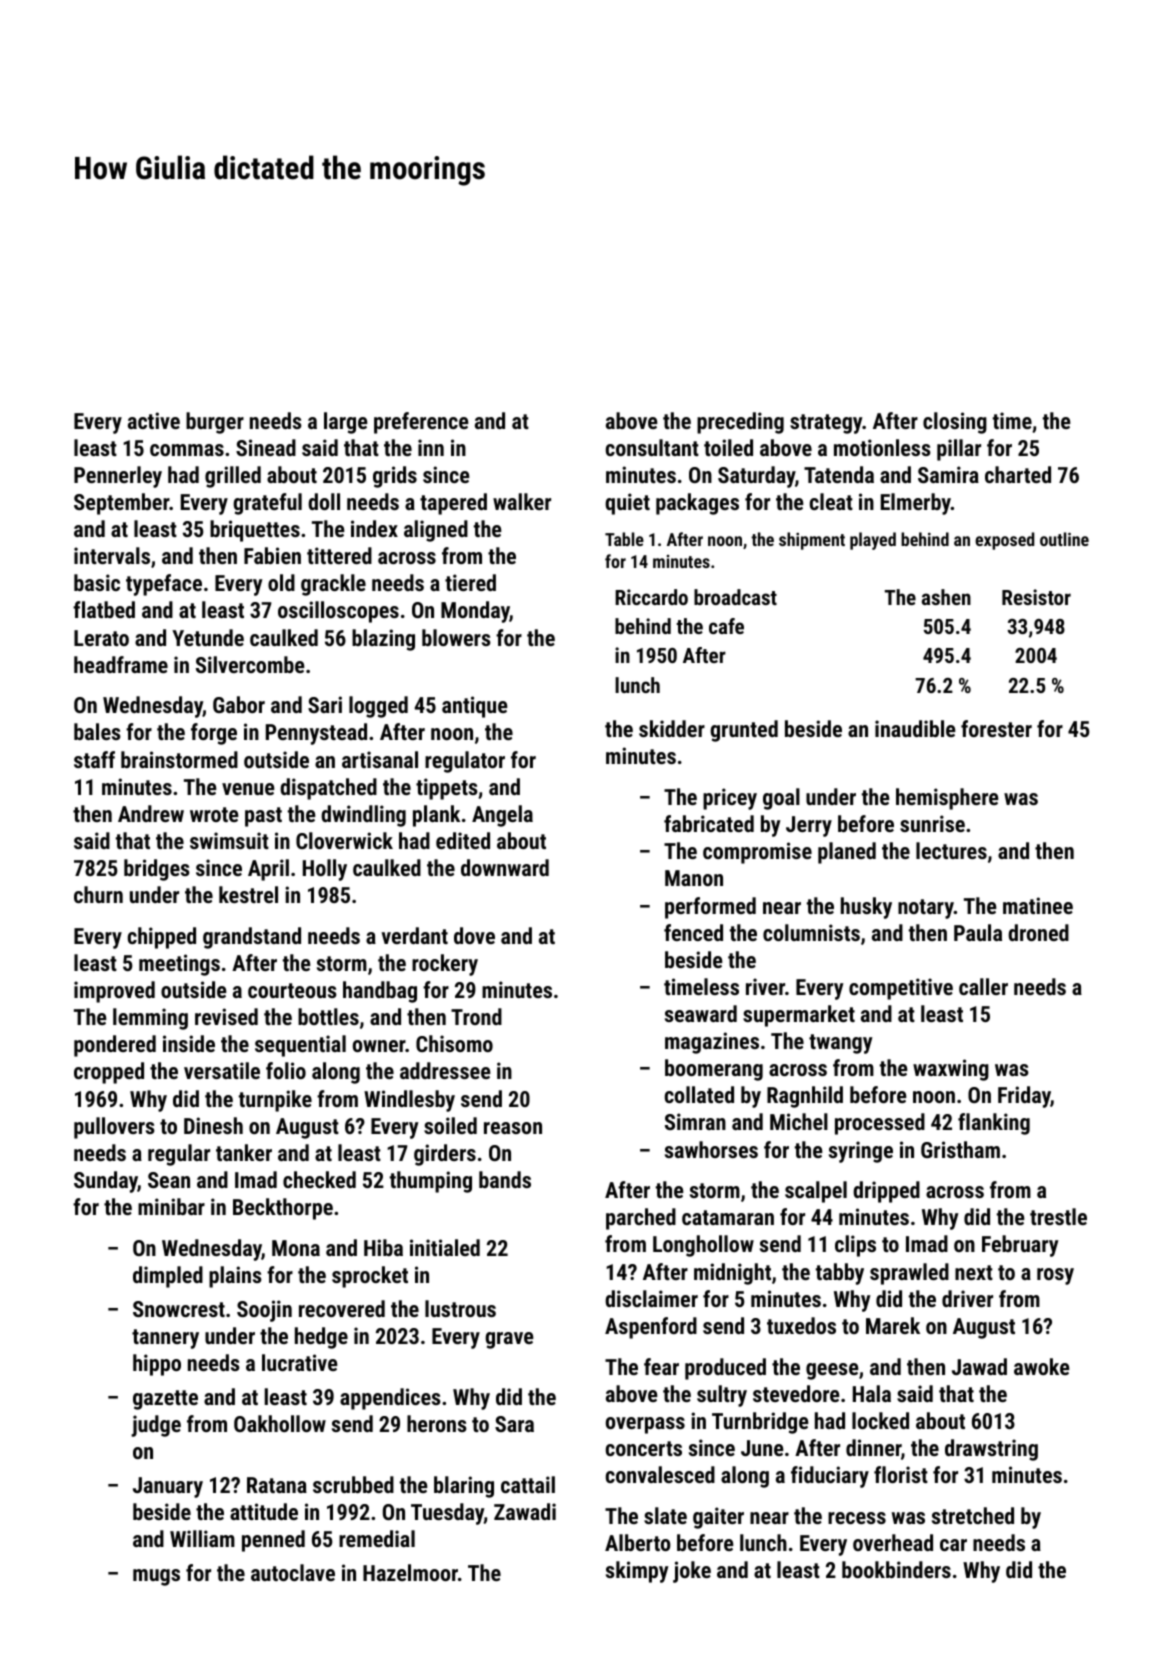  I want to click on inaudible, so click(915, 728).
